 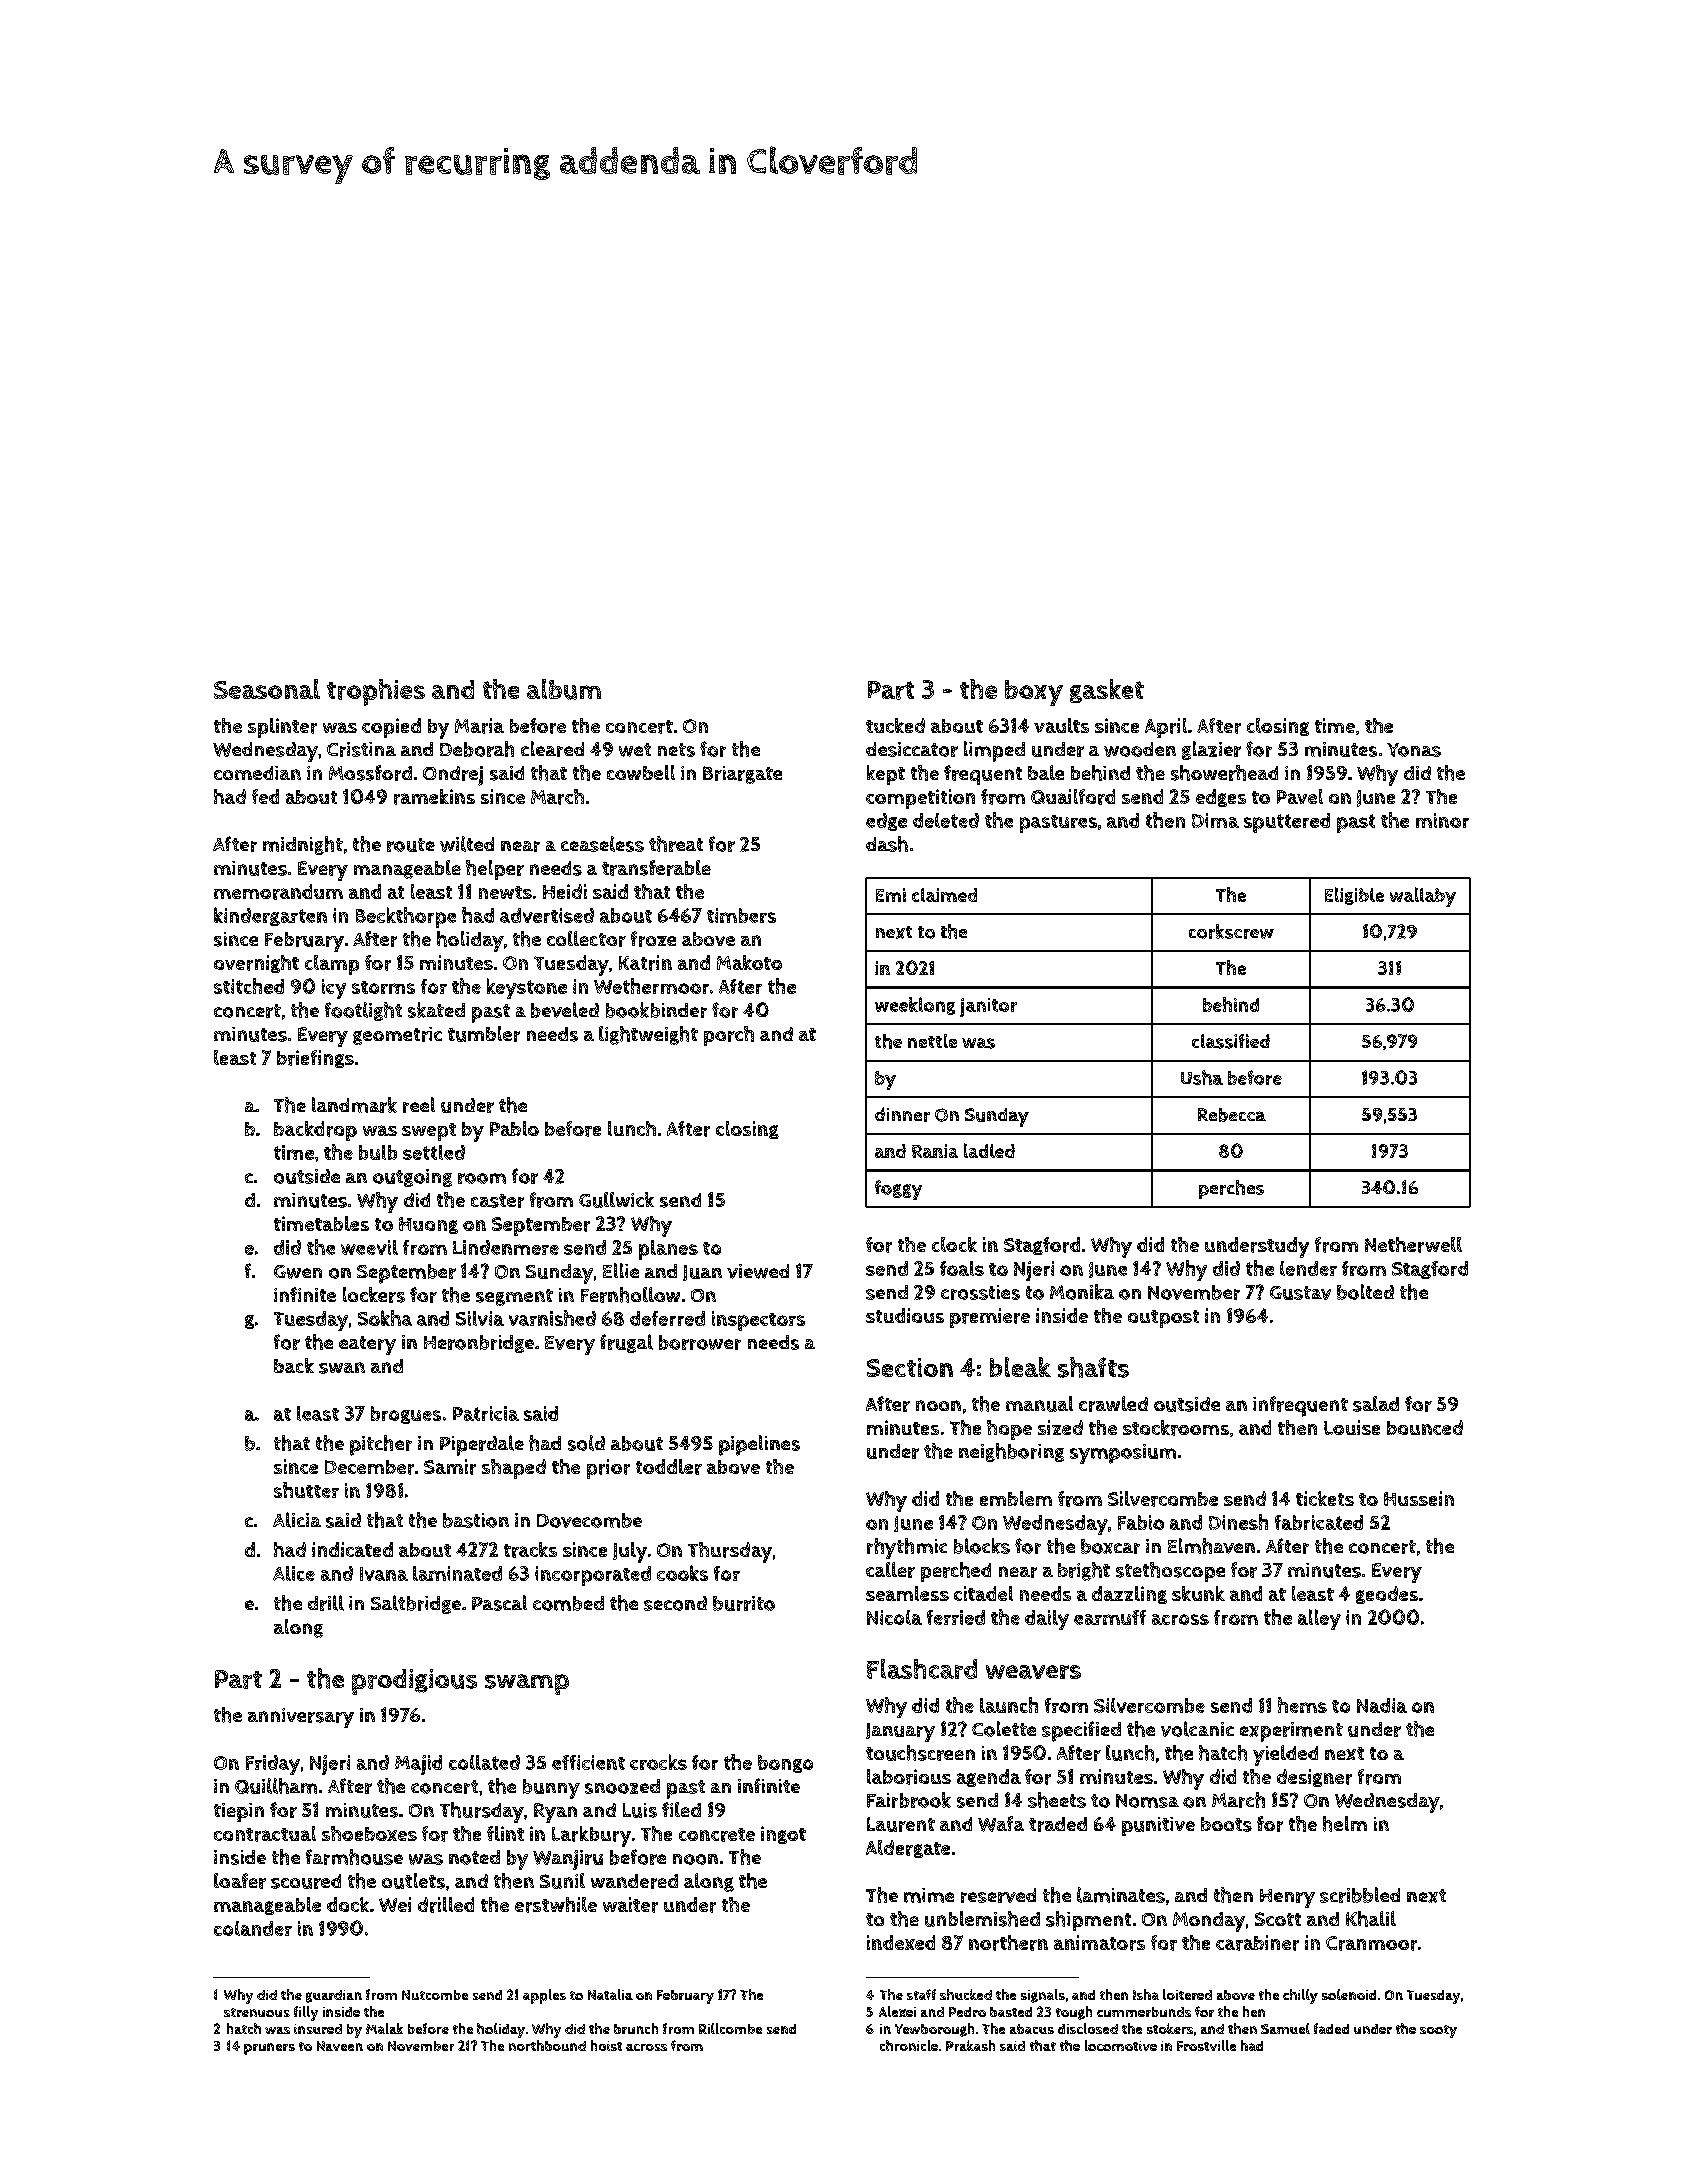 What do you see at coordinates (1413, 1245) in the screenshot?
I see `Netherwell` at bounding box center [1413, 1245].
